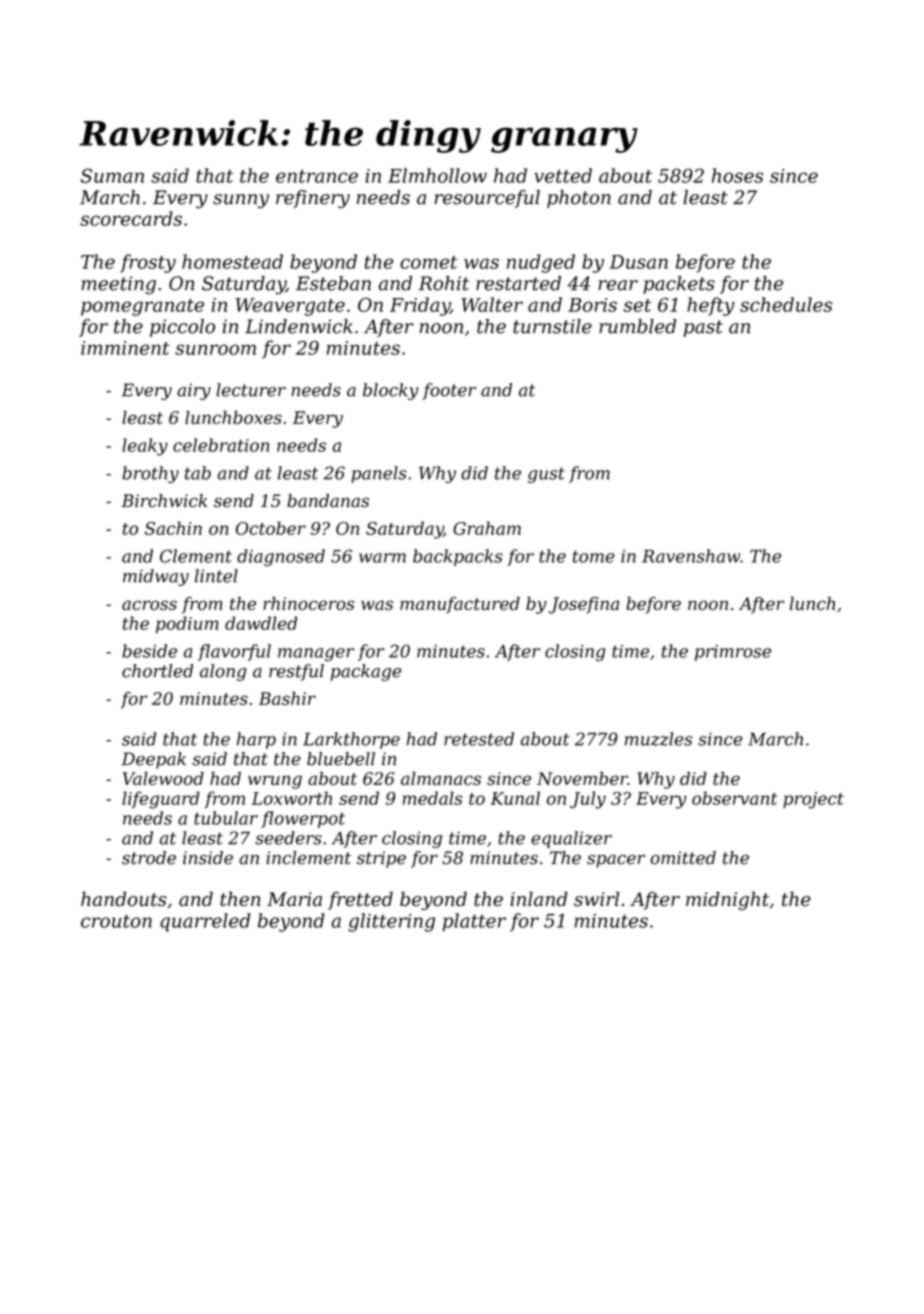  Describe the element at coordinates (733, 653) in the image. I see `primrose` at that location.
